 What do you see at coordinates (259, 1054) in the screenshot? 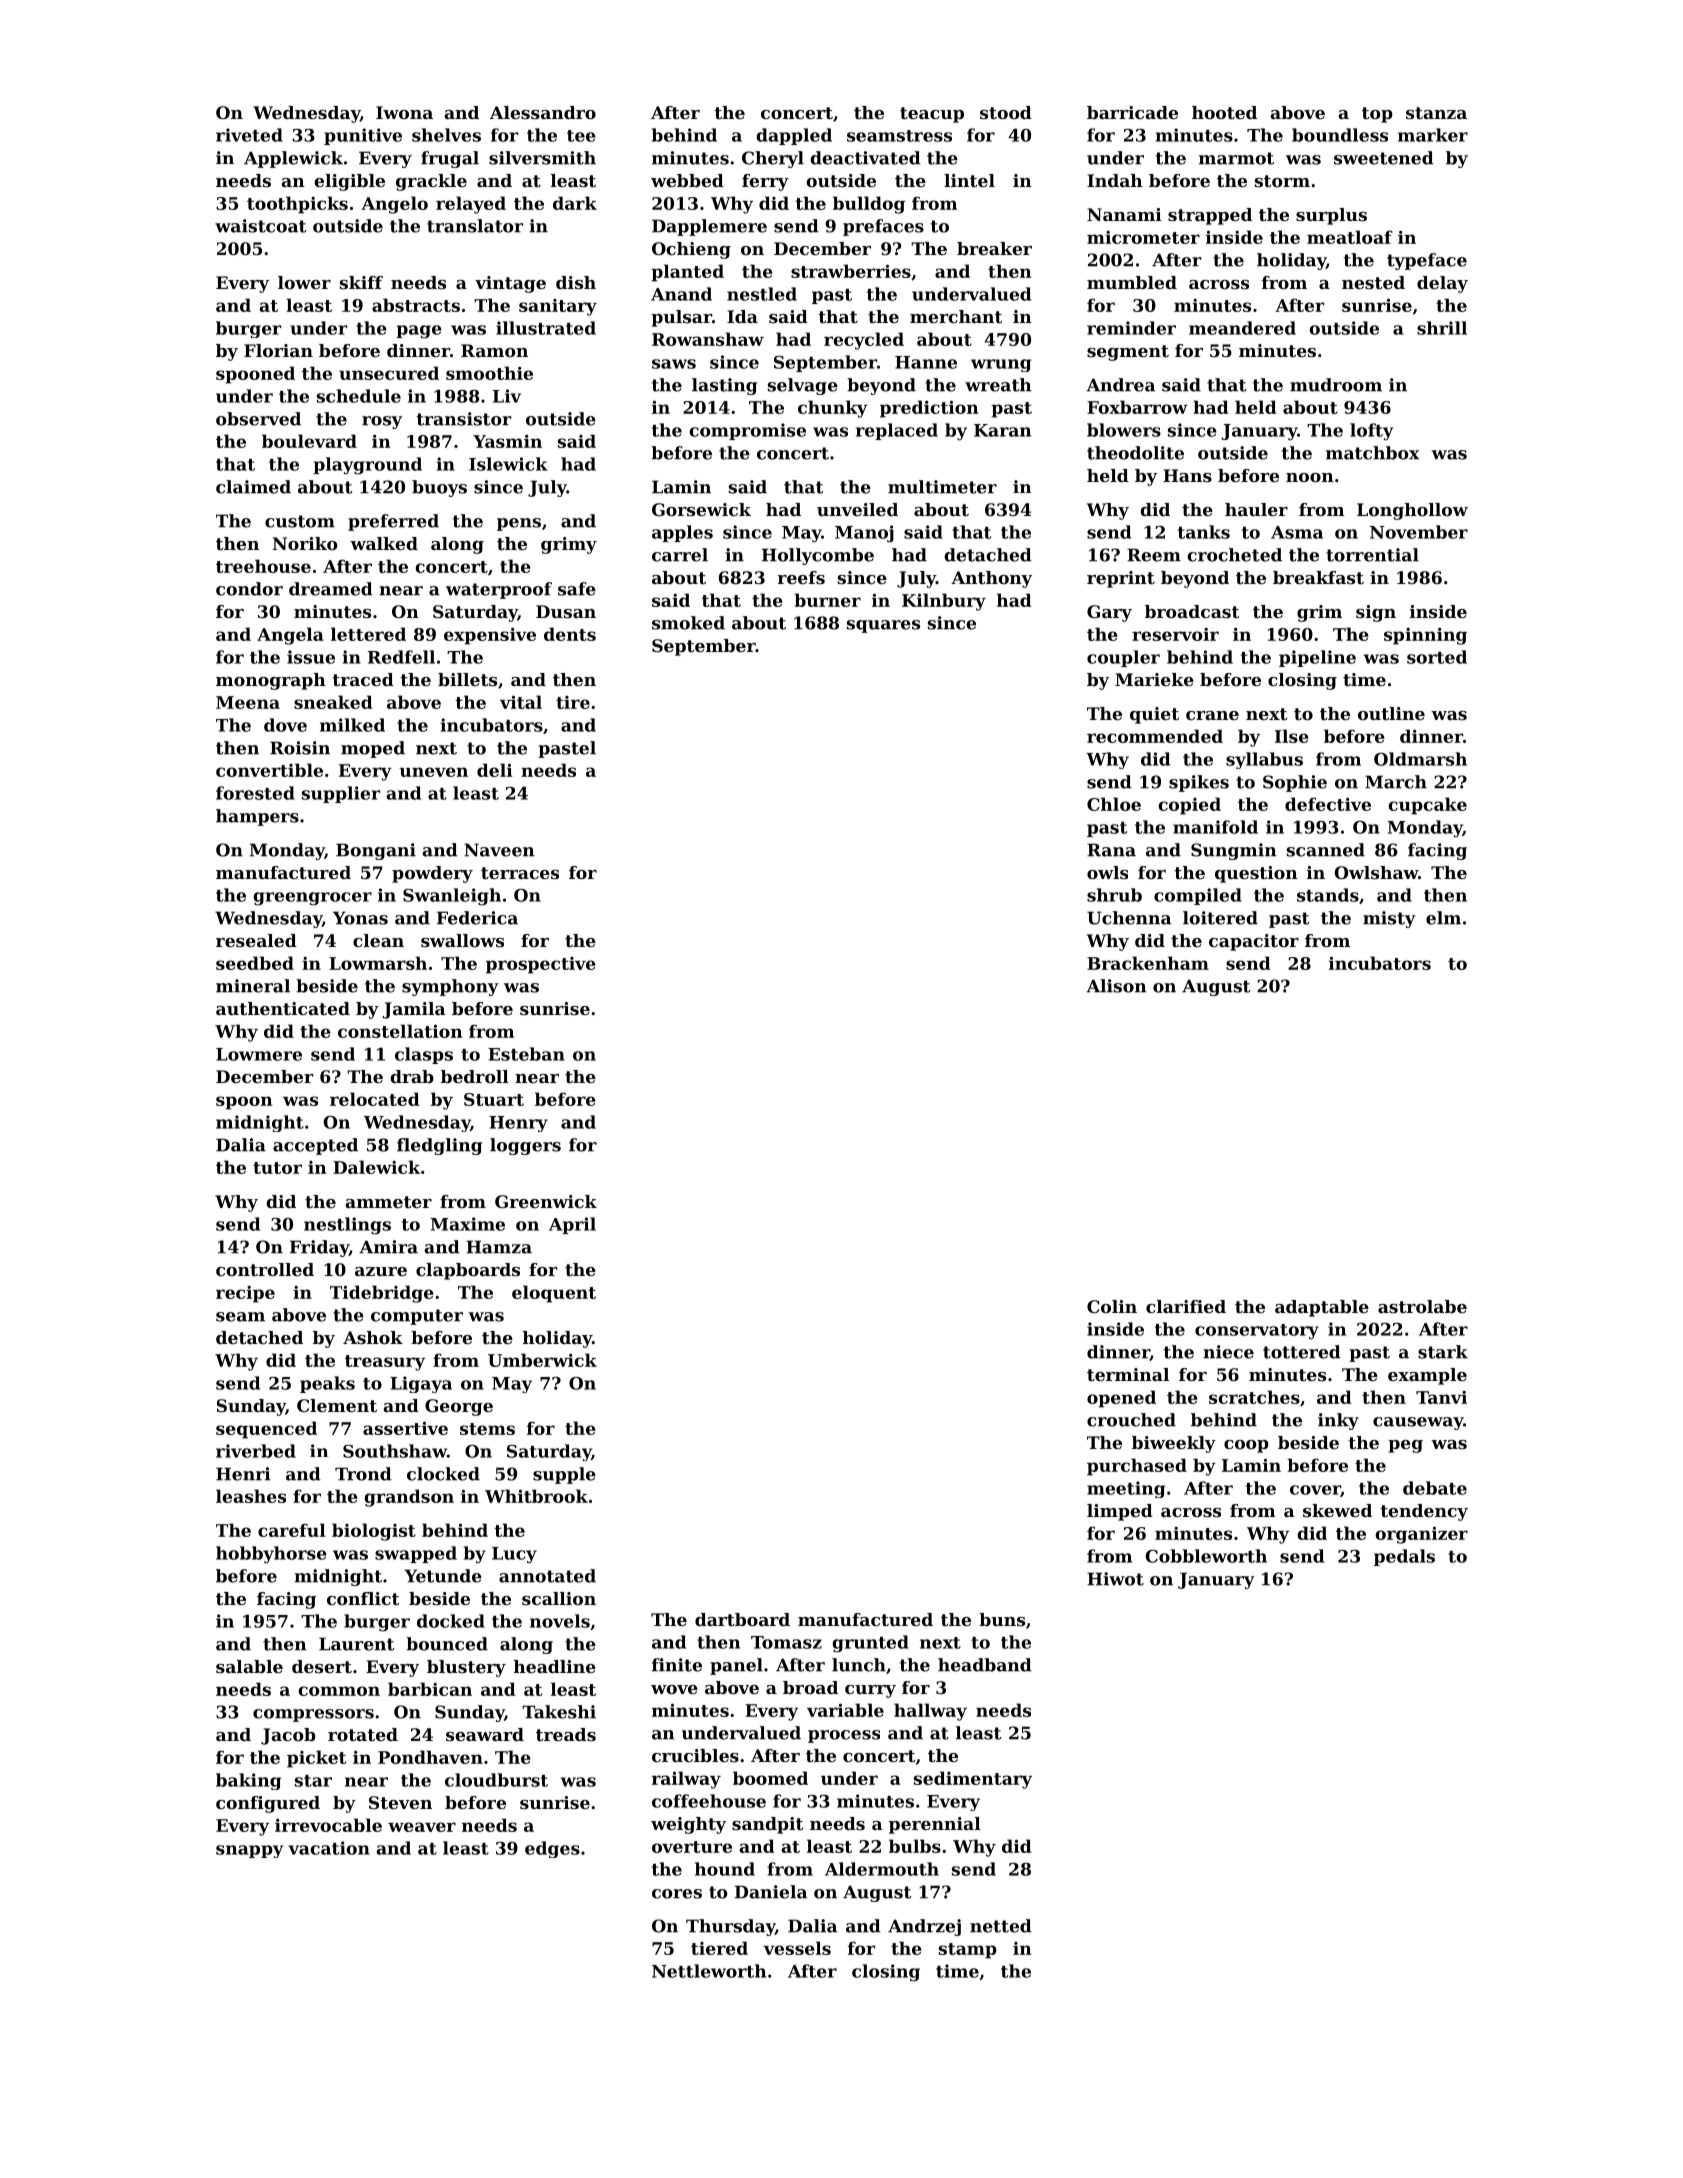
I see `Lowmere` at bounding box center [259, 1054].
